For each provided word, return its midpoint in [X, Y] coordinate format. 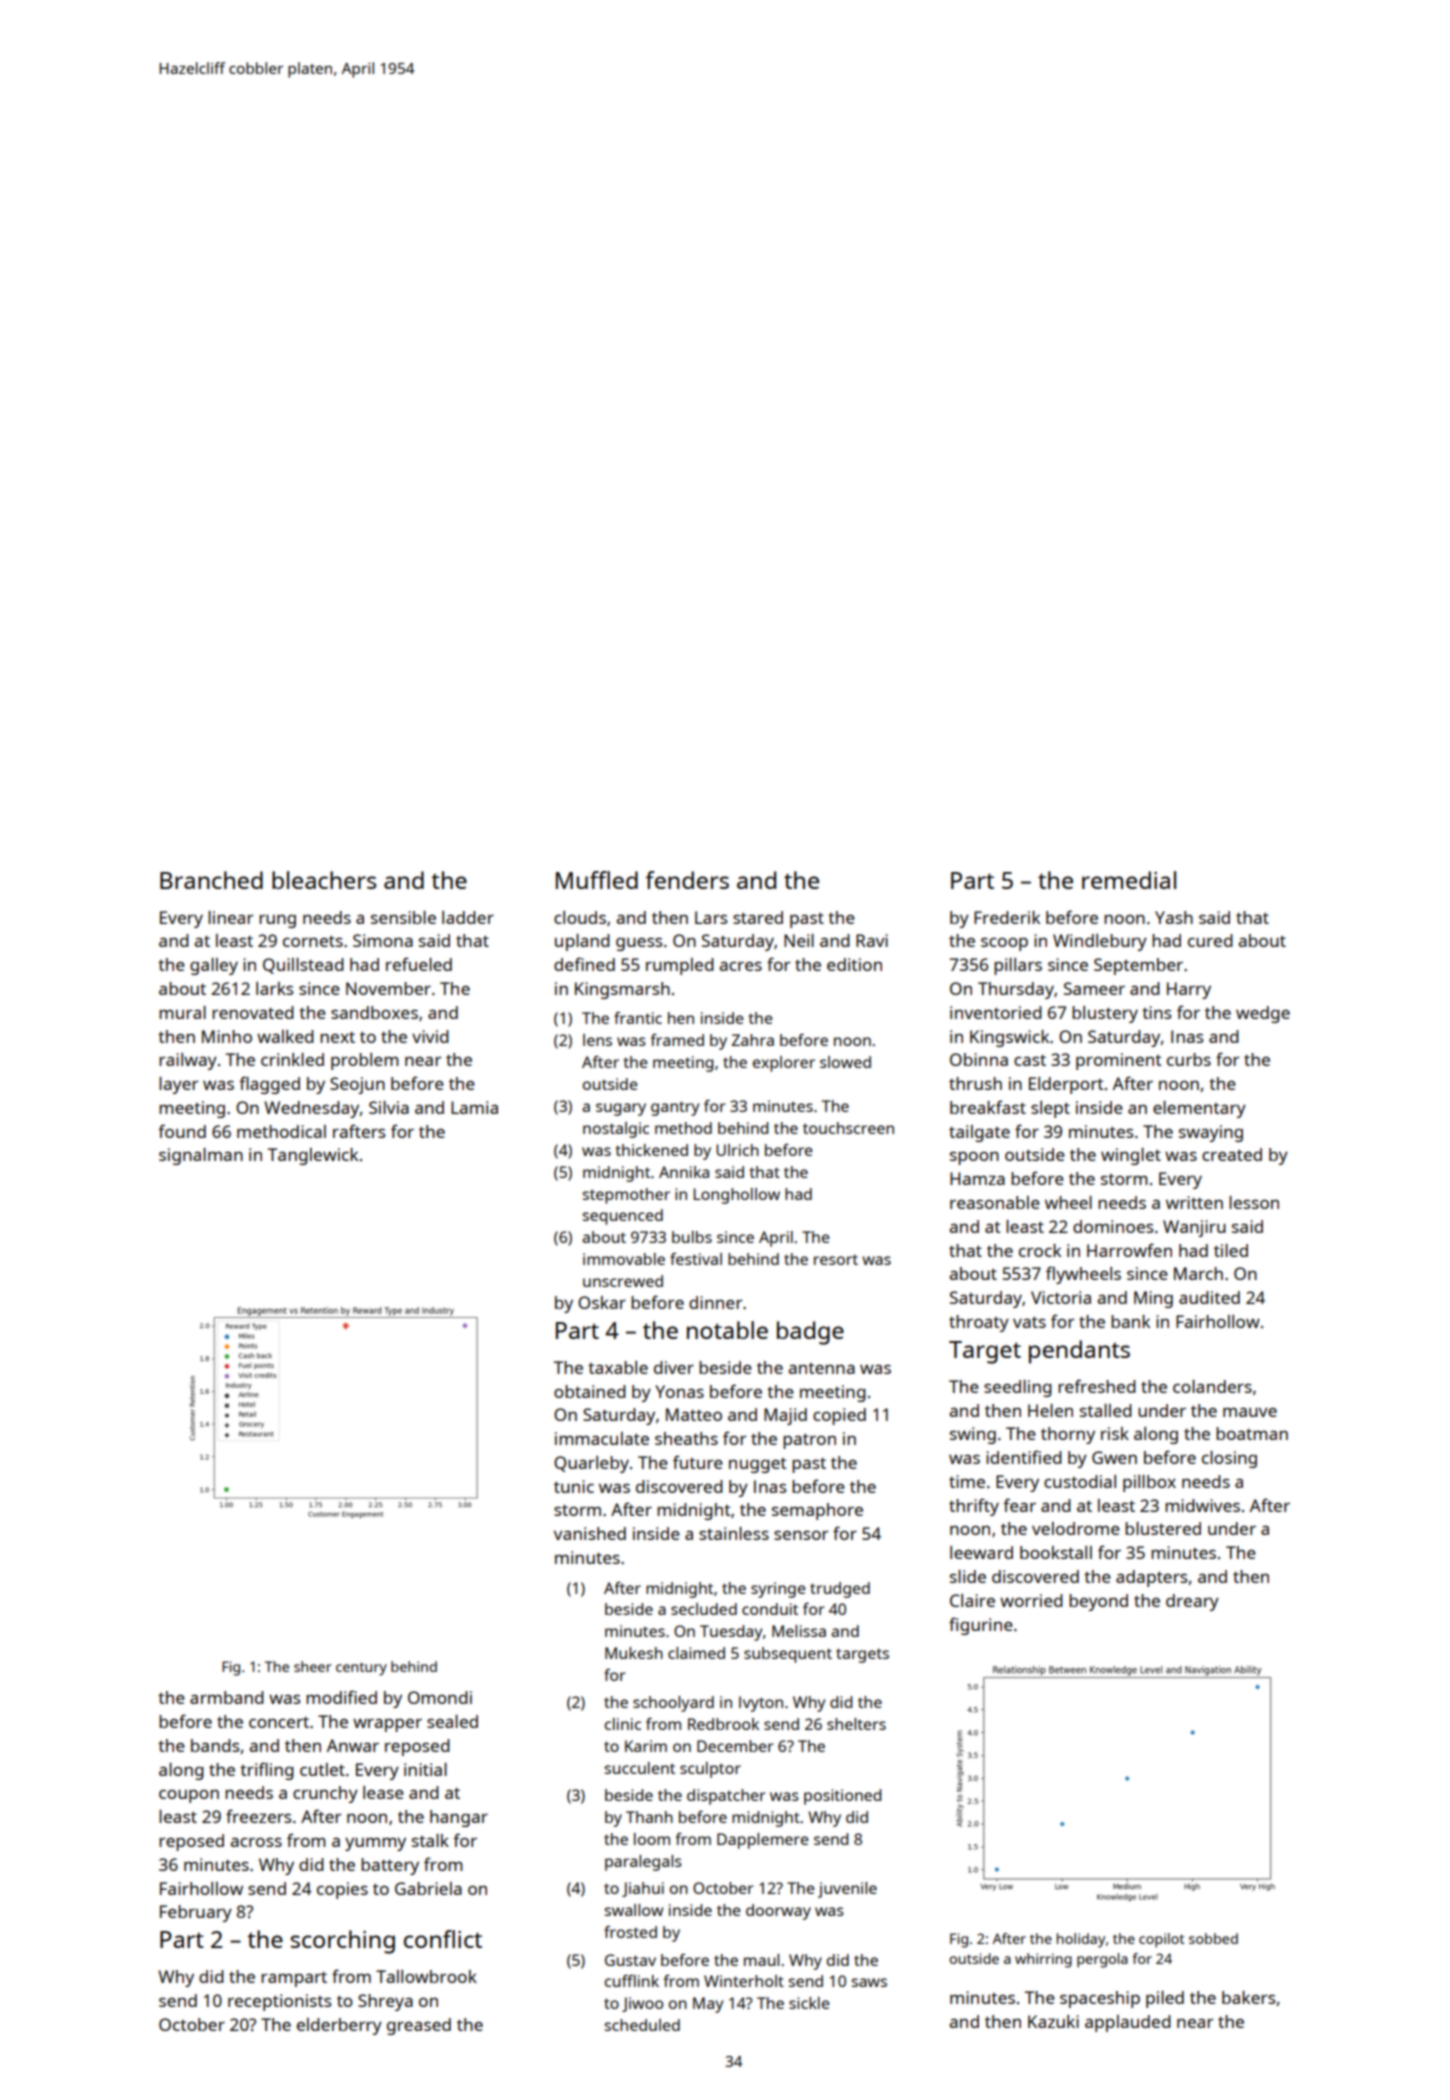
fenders [687, 880]
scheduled [642, 2025]
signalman [201, 1156]
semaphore [817, 1511]
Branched [211, 880]
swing [973, 1435]
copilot [1162, 1940]
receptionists [280, 2002]
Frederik [1007, 917]
